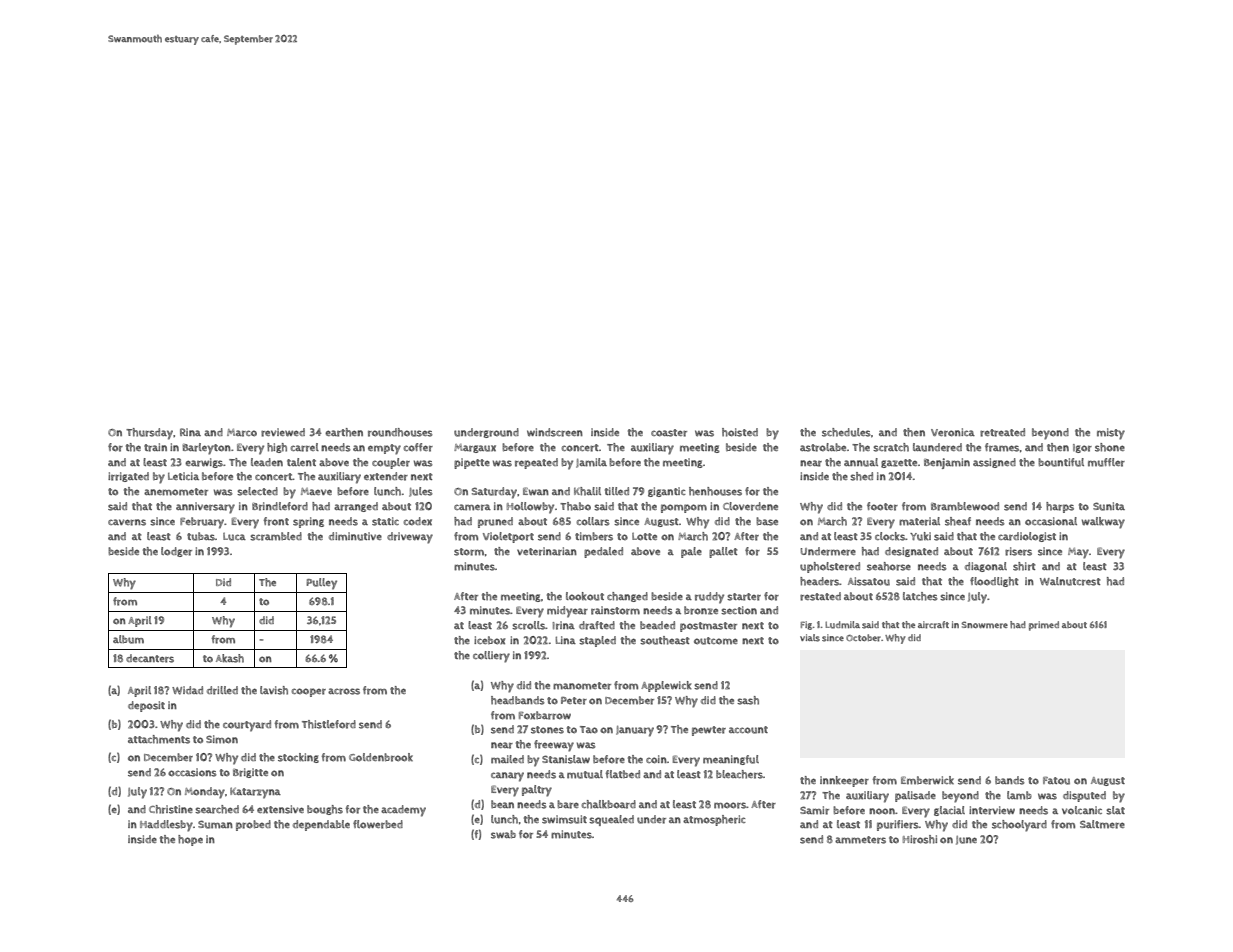 The height and width of the screenshot is (952, 1233). What do you see at coordinates (217, 809) in the screenshot?
I see `searched` at bounding box center [217, 809].
